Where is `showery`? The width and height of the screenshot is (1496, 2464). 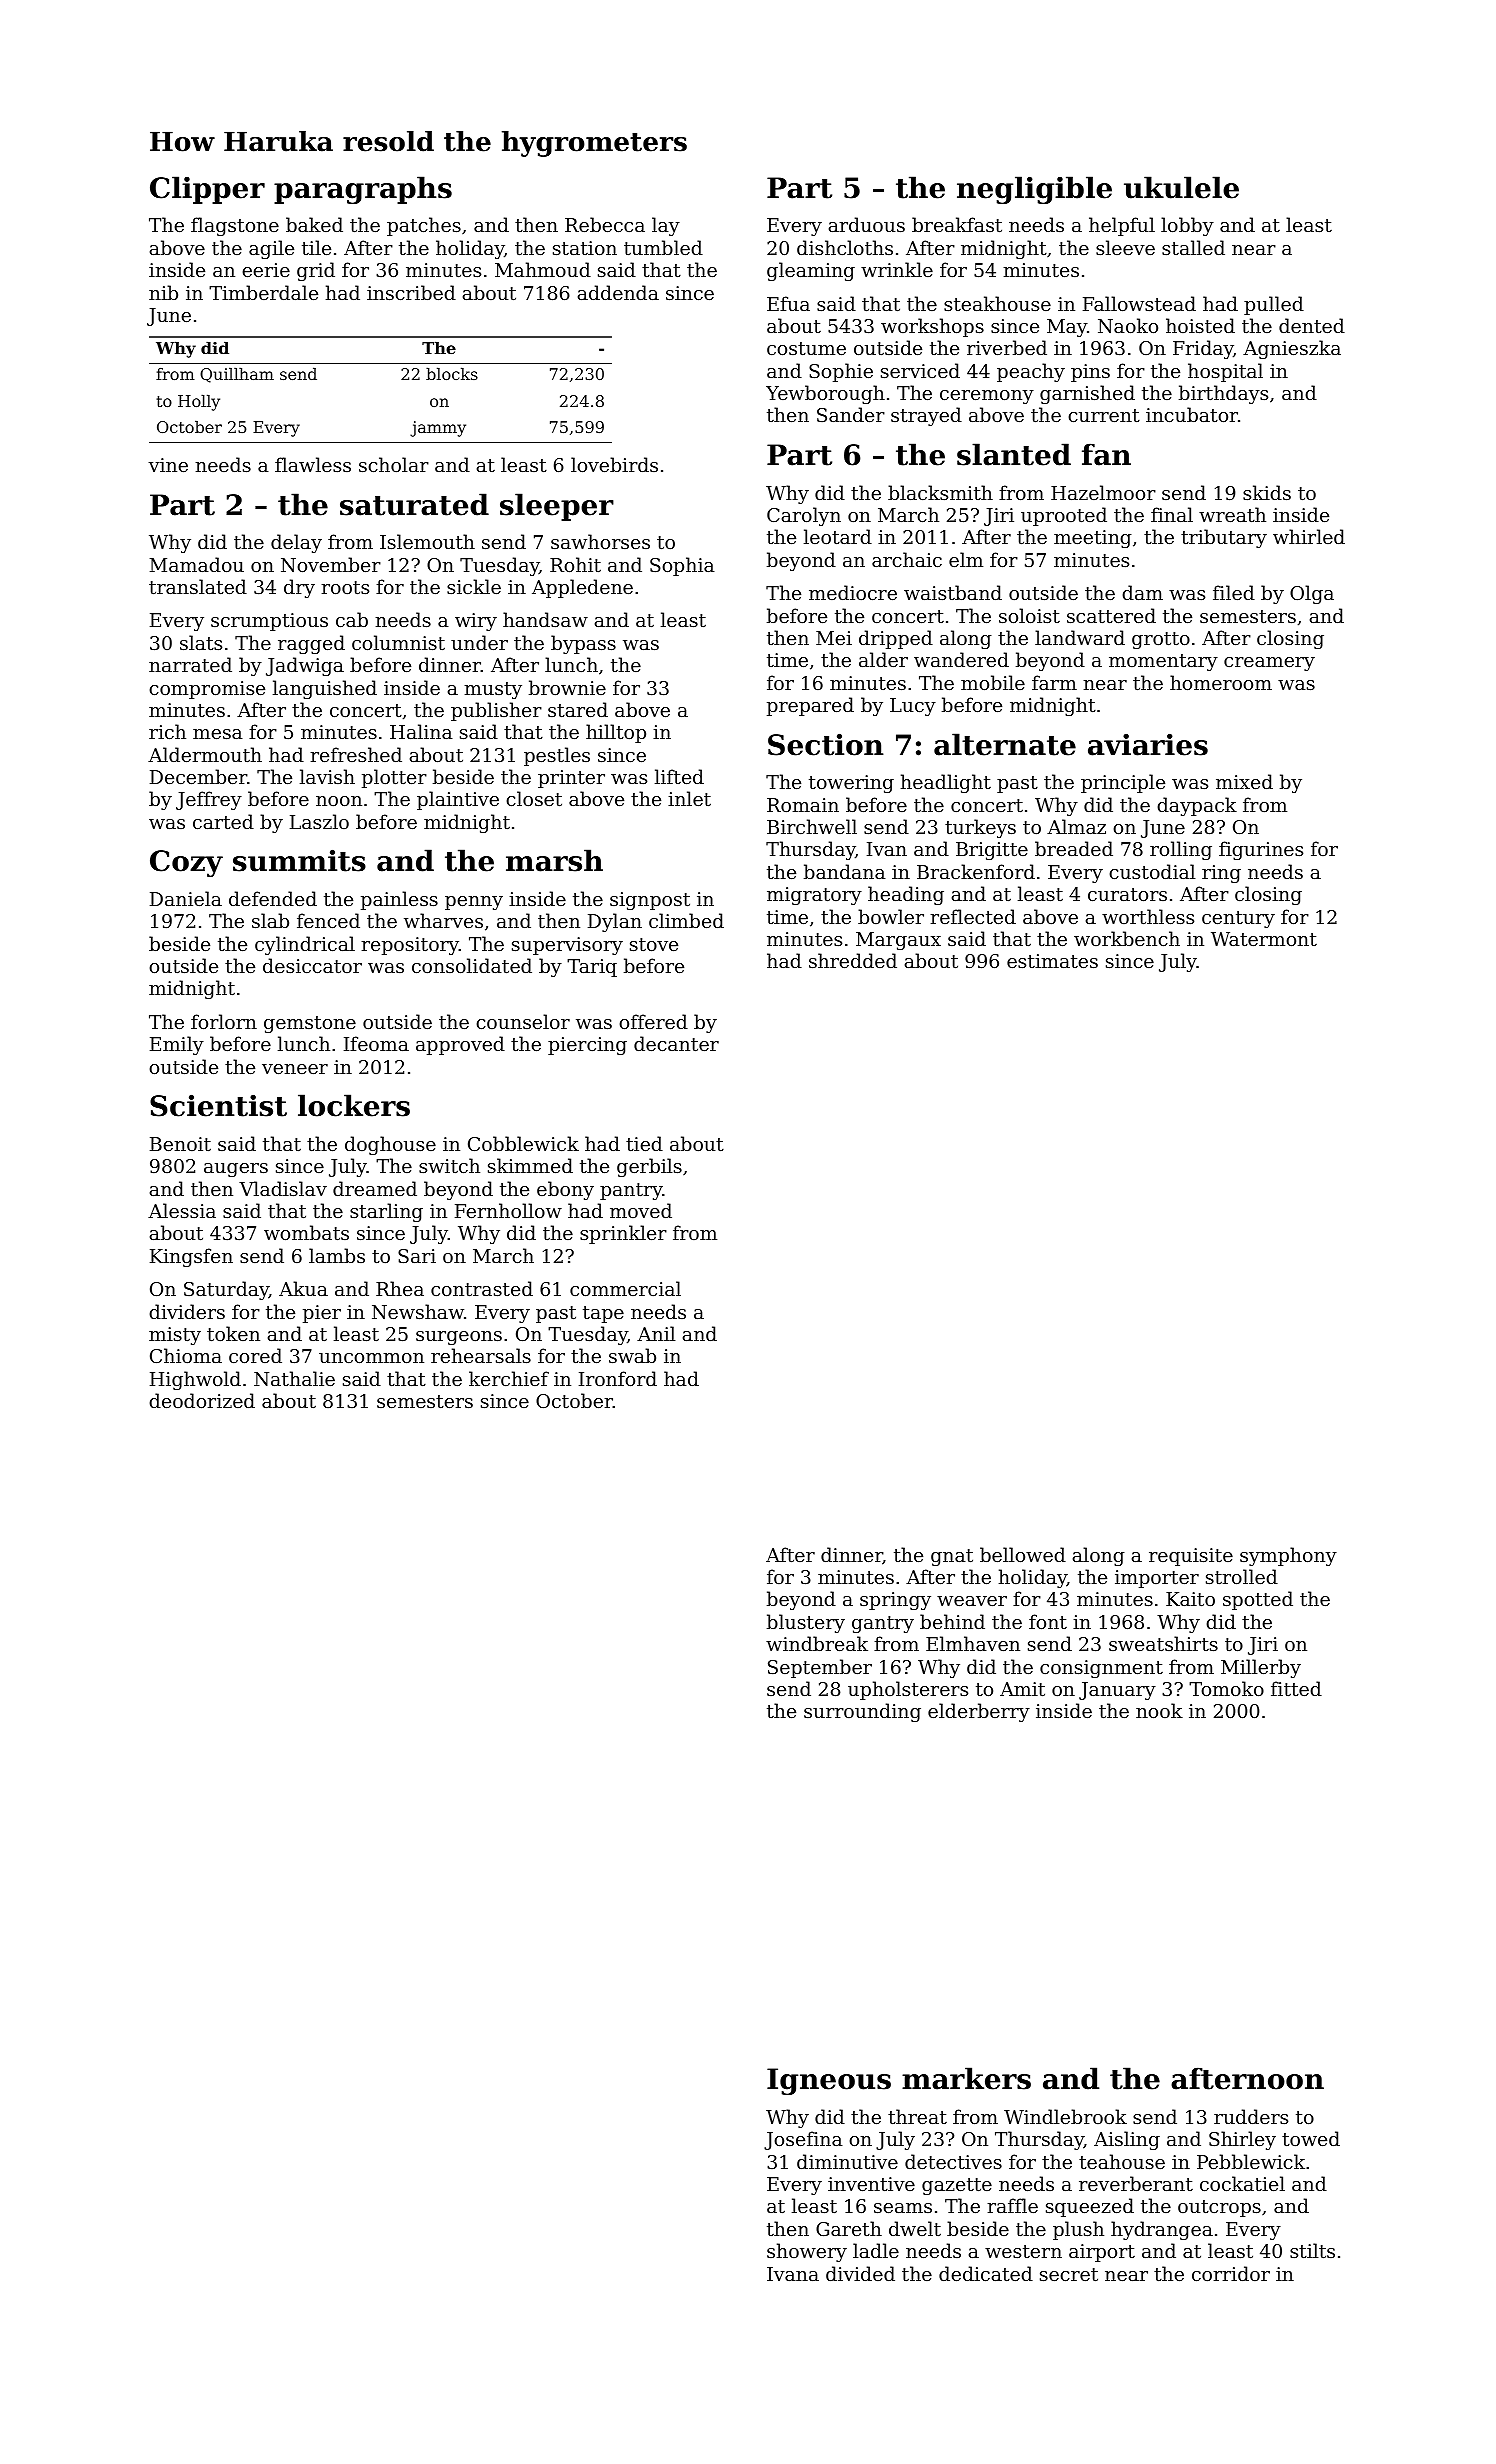
showery is located at coordinates (807, 2252).
